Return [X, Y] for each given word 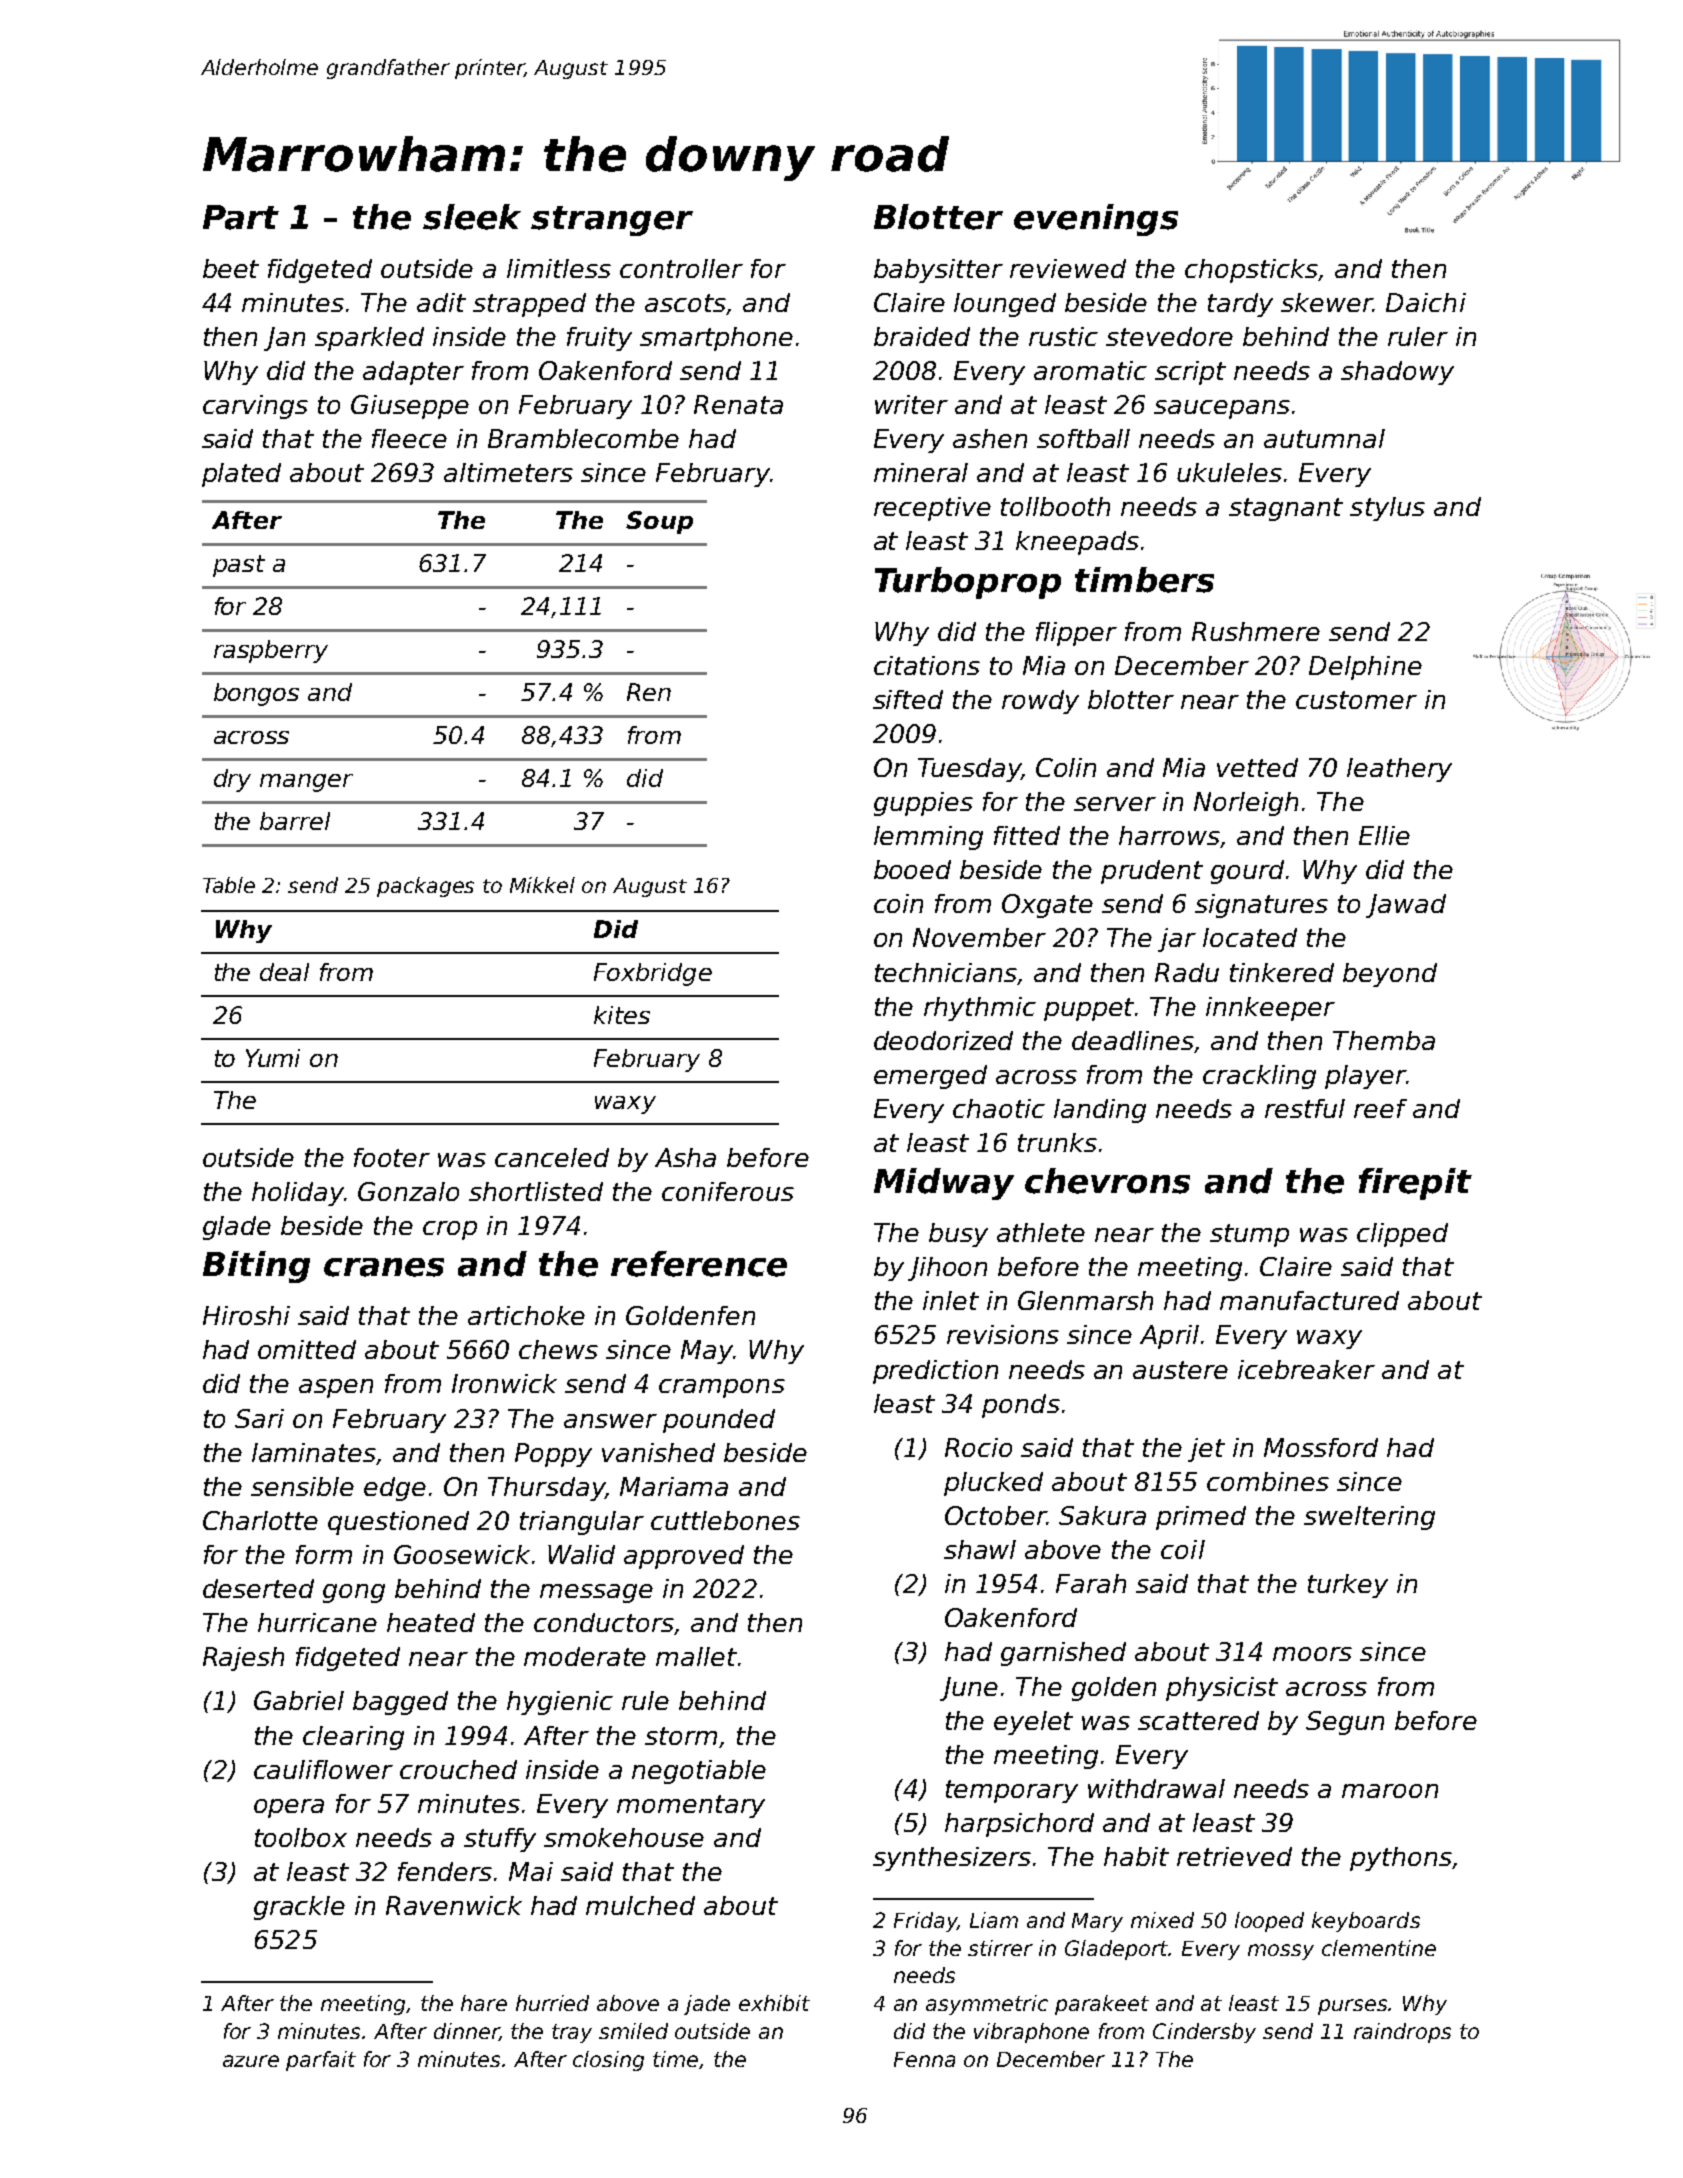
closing [608, 2061]
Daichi [1426, 302]
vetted [1257, 767]
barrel [295, 821]
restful [1305, 1108]
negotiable [699, 1772]
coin [898, 903]
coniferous [728, 1191]
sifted [908, 699]
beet [231, 268]
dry [232, 780]
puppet [1089, 1009]
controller [681, 268]
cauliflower [323, 1769]
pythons [1401, 1859]
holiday [298, 1194]
